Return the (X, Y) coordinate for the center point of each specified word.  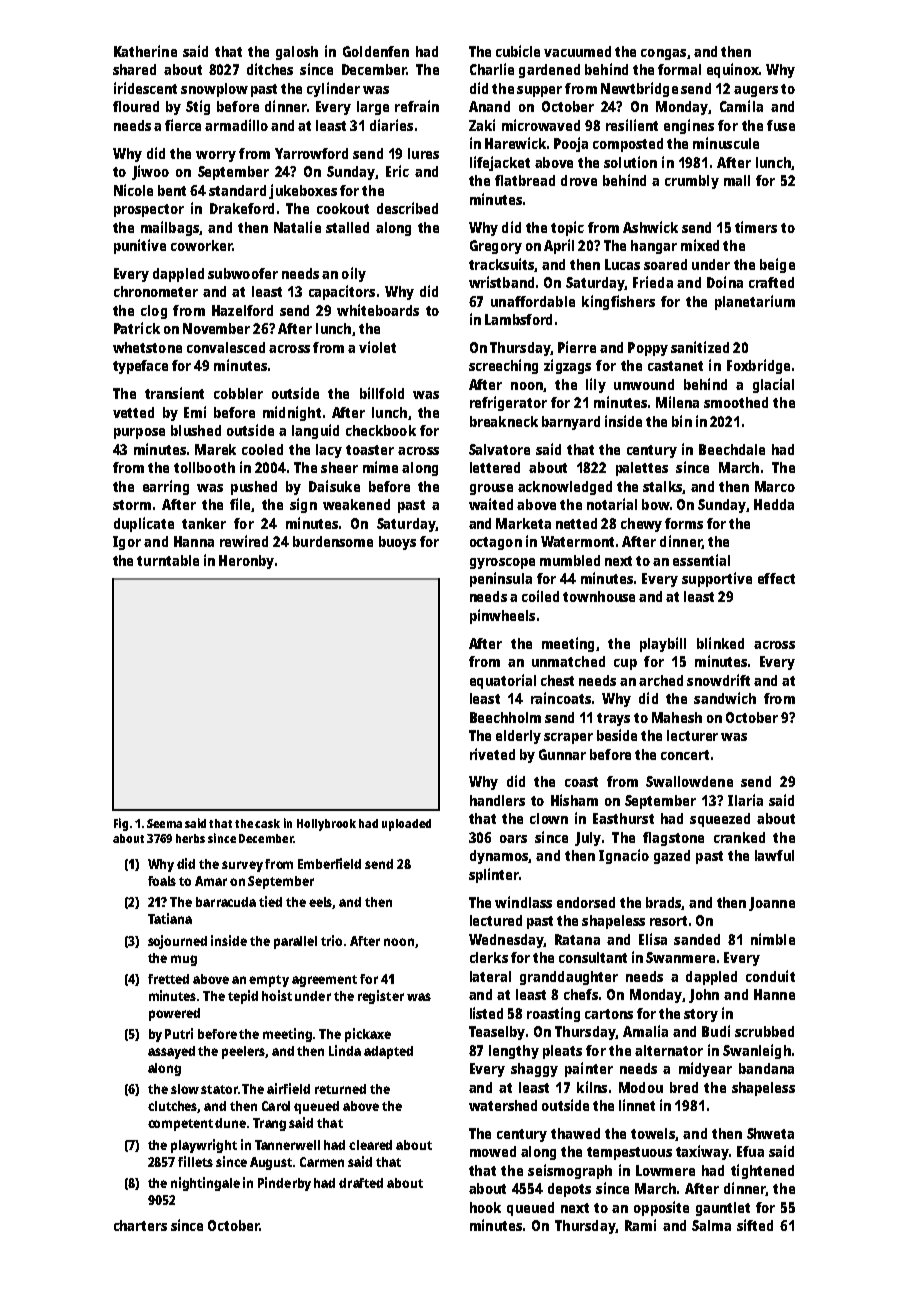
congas (663, 54)
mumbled (570, 560)
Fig (121, 824)
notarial (612, 504)
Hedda (774, 504)
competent (180, 1125)
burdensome (333, 541)
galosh (297, 53)
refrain (417, 106)
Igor (127, 543)
